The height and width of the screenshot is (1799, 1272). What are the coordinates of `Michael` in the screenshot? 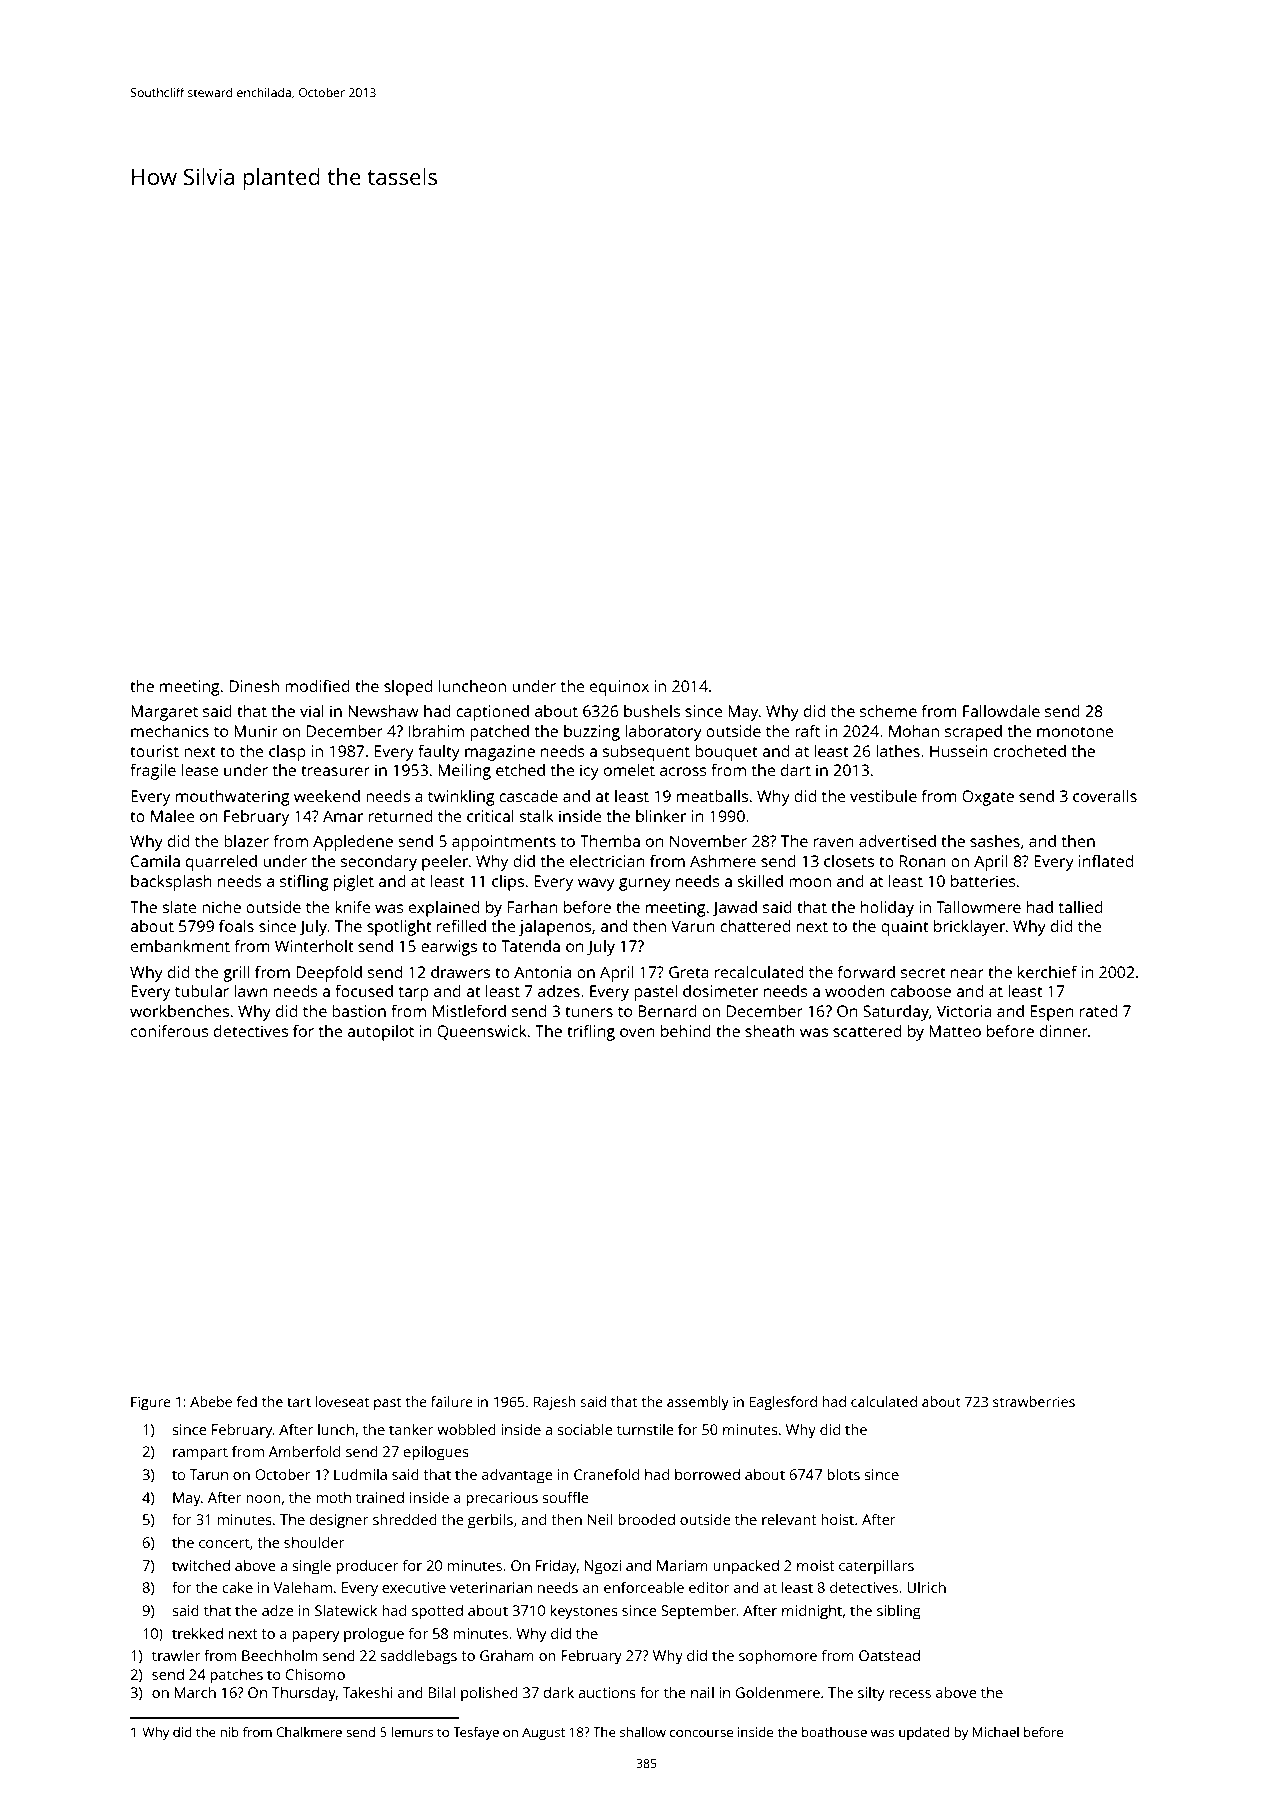 It's located at (996, 1732).
